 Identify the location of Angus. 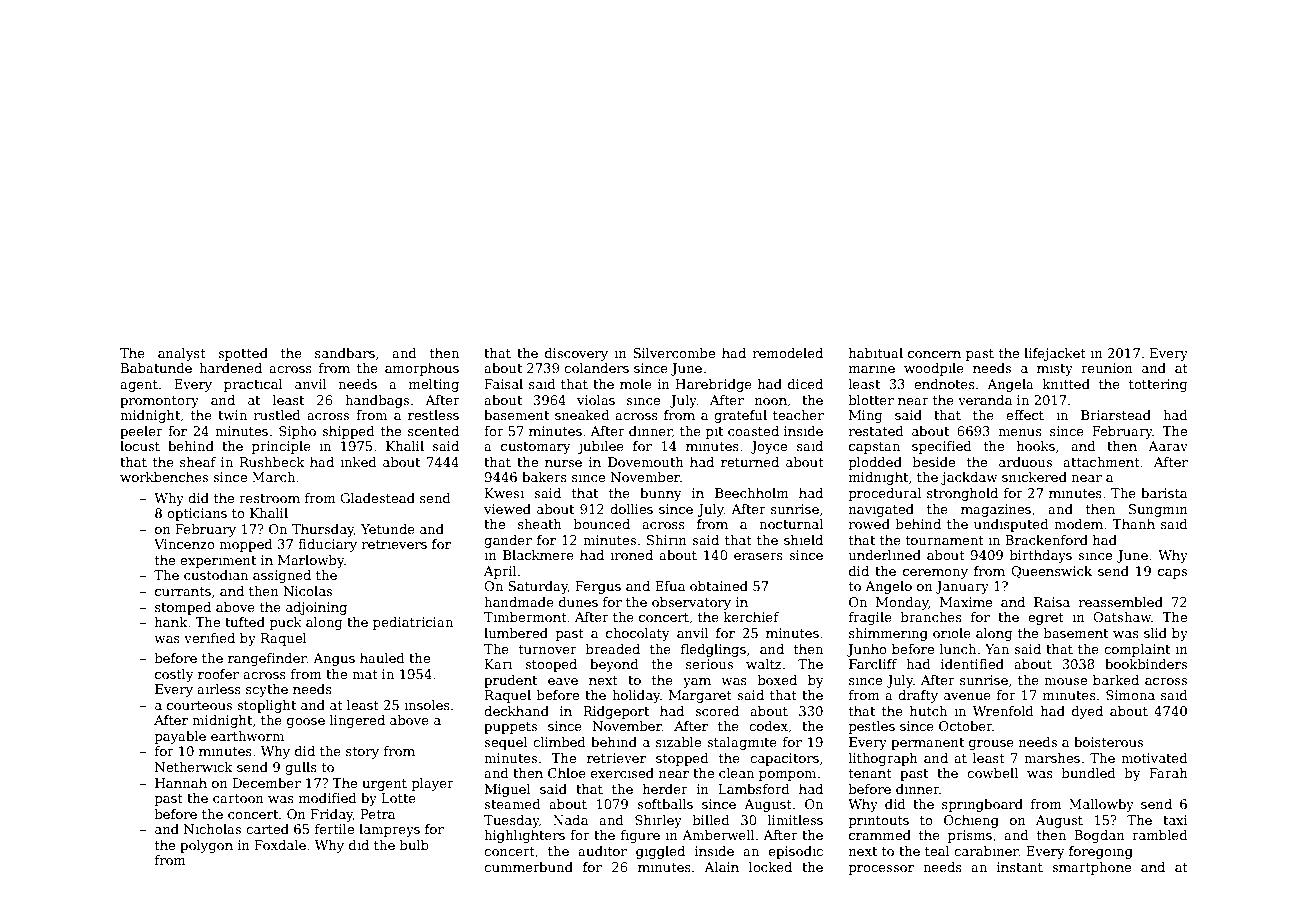
(334, 659).
